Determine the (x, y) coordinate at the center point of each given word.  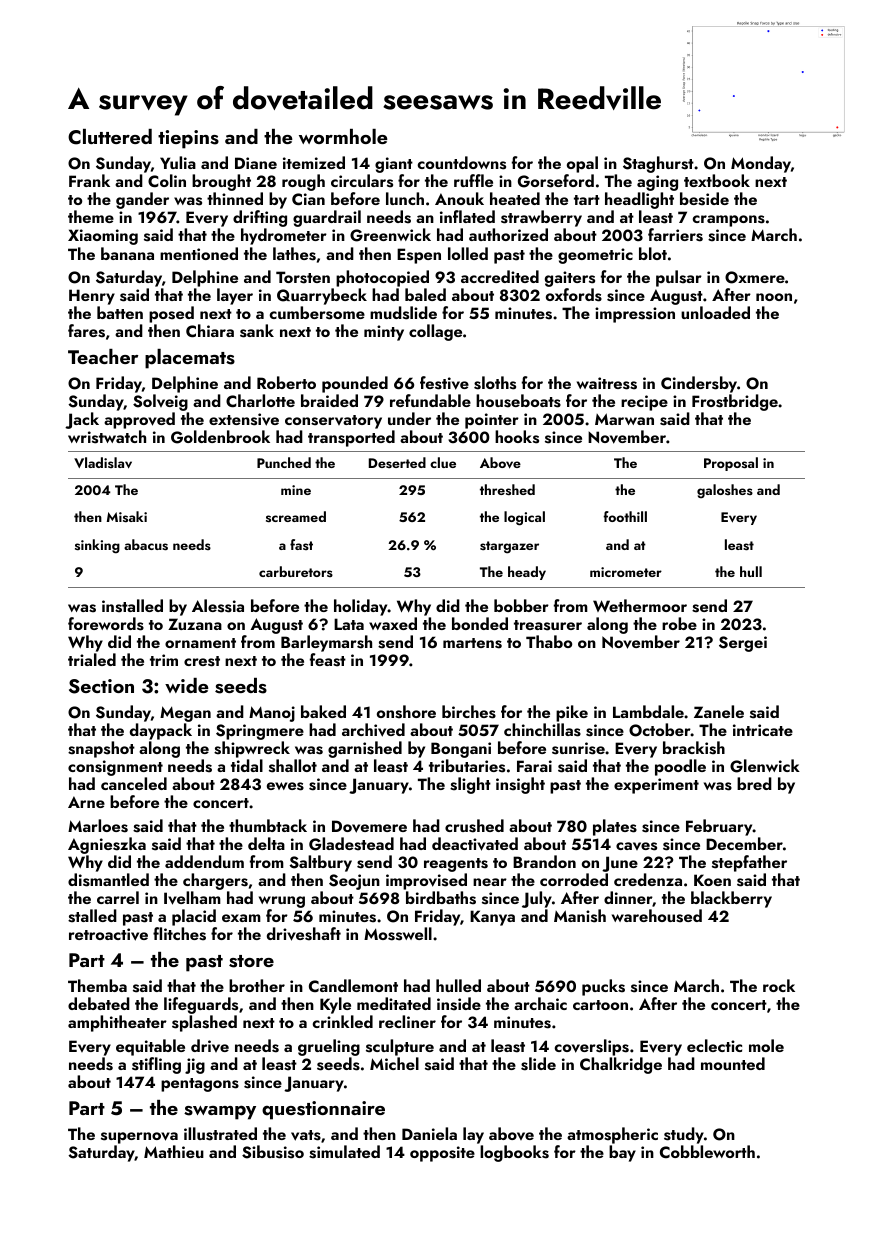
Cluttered (110, 137)
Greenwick (390, 235)
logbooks (514, 1153)
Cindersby (699, 384)
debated (99, 1003)
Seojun (354, 882)
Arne (86, 802)
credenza (648, 879)
